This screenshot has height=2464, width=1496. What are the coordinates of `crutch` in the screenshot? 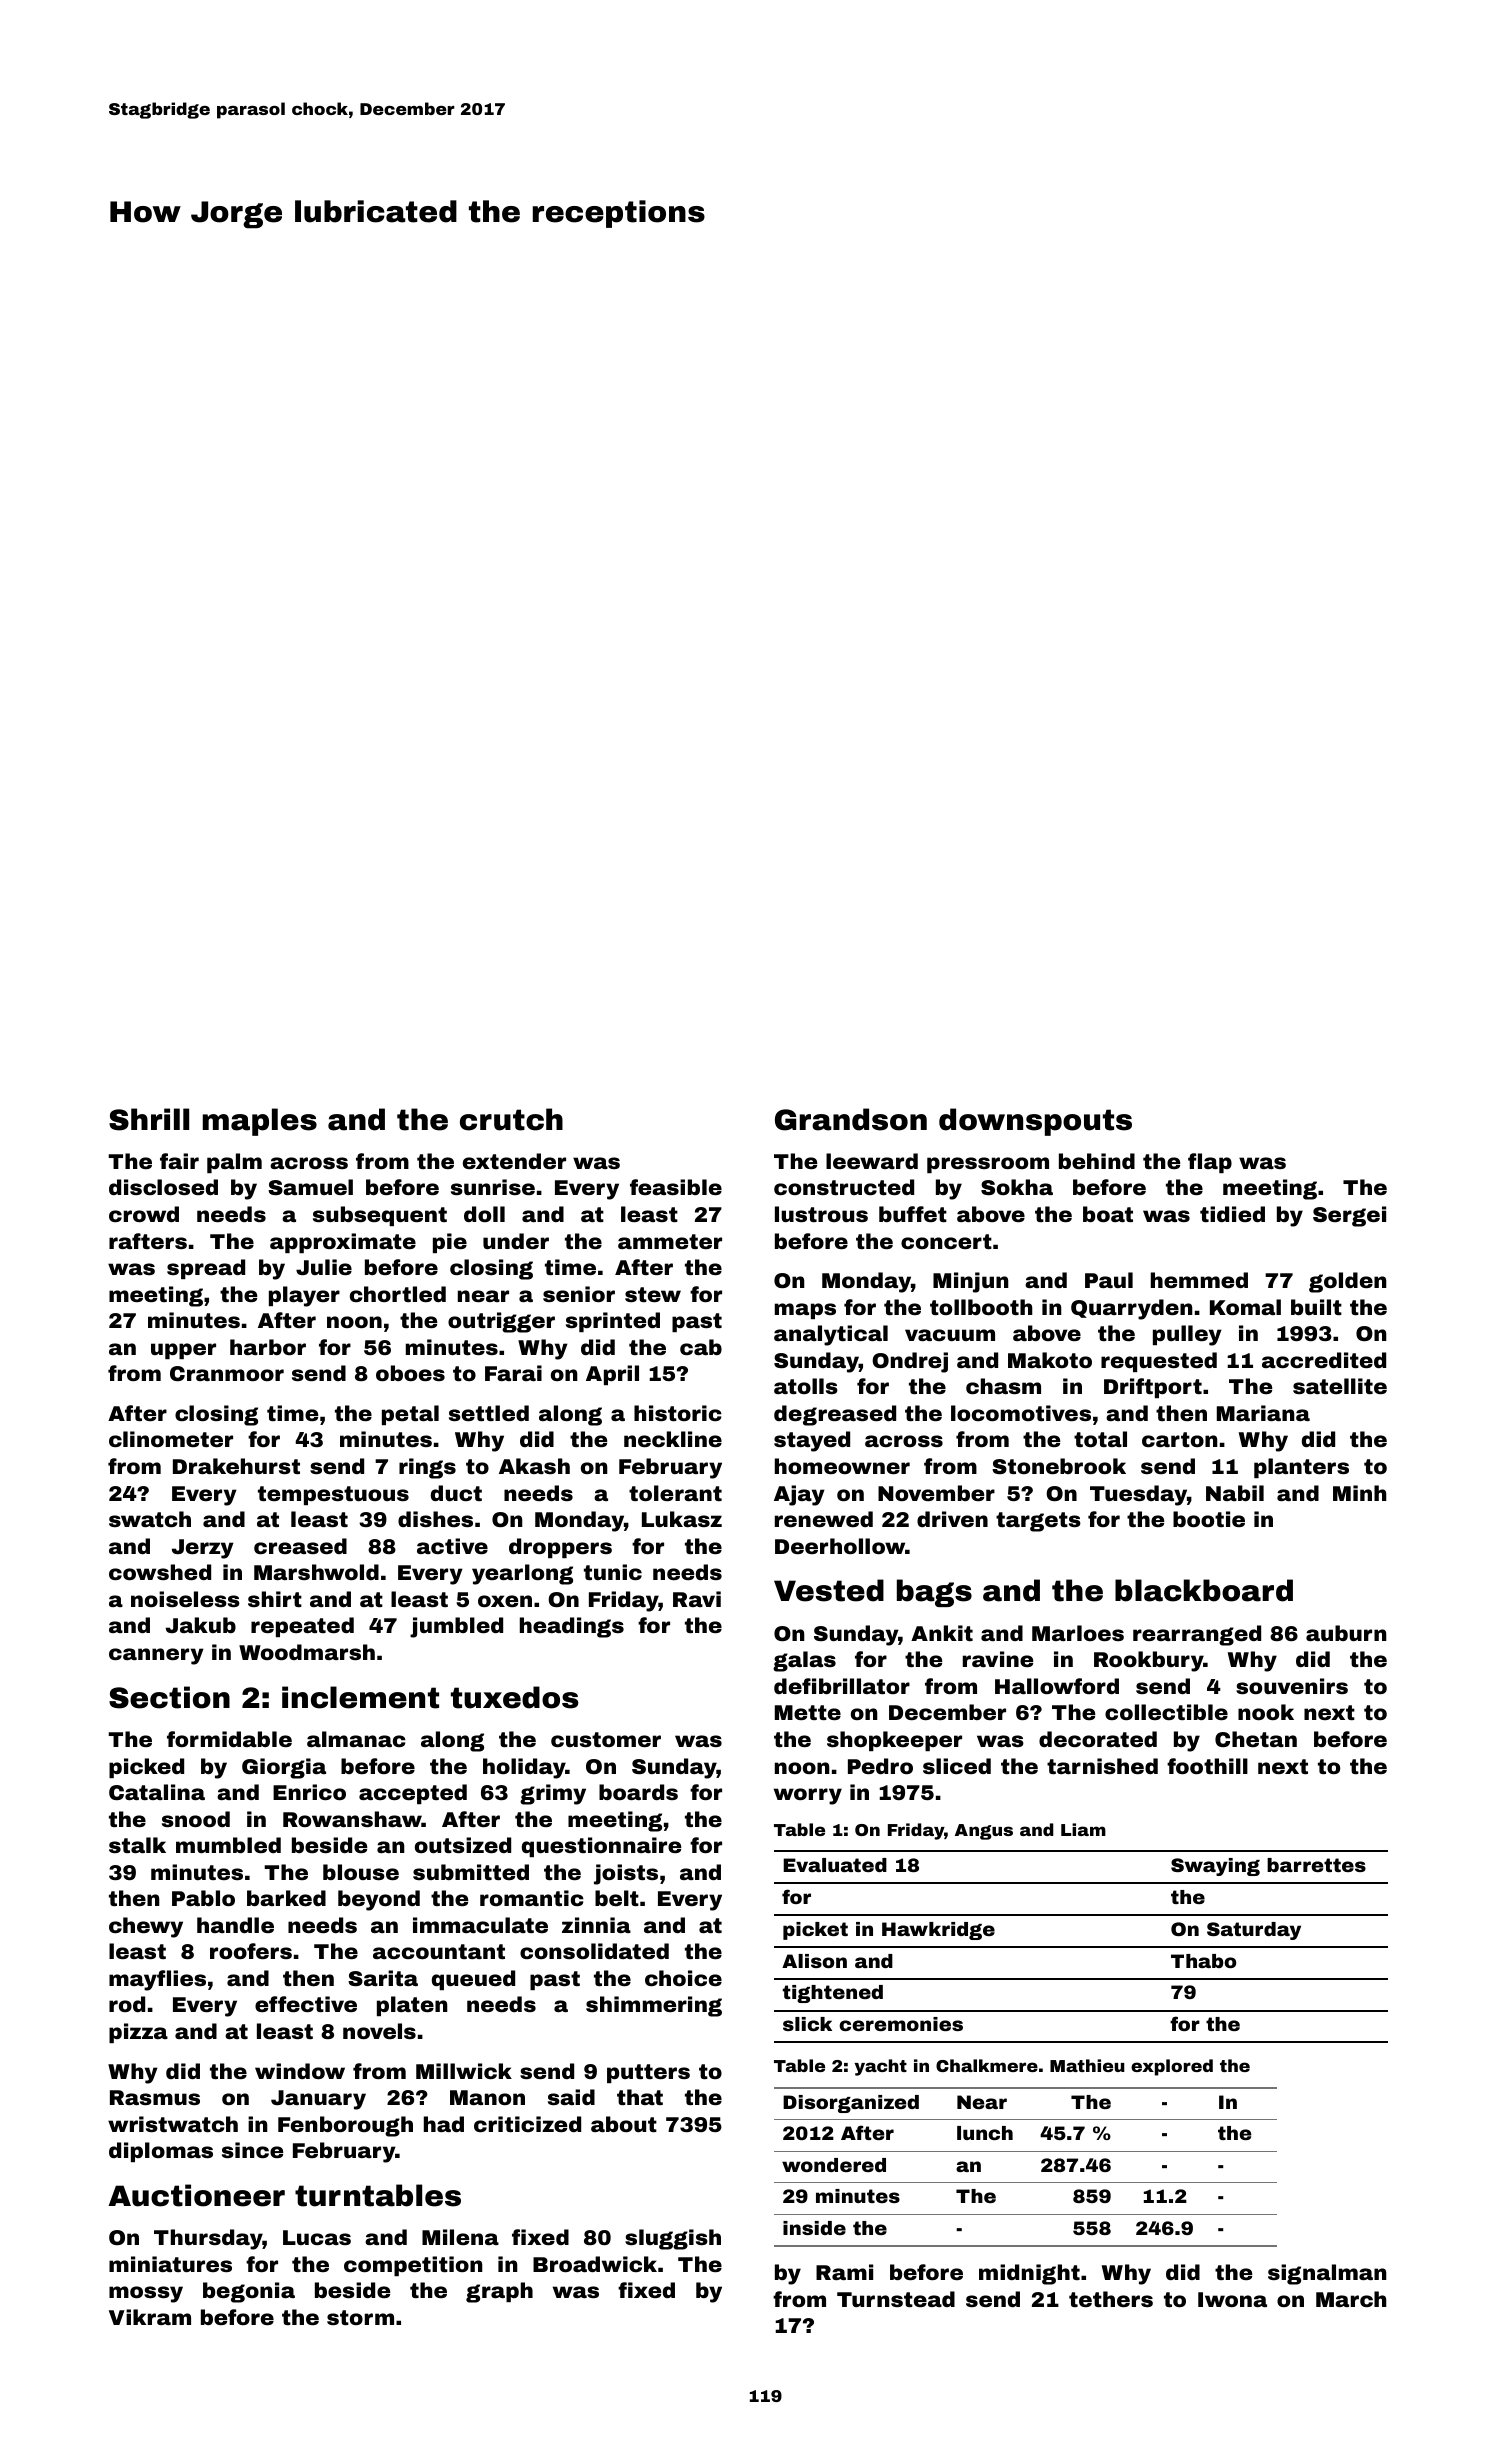 It's located at (511, 1119).
